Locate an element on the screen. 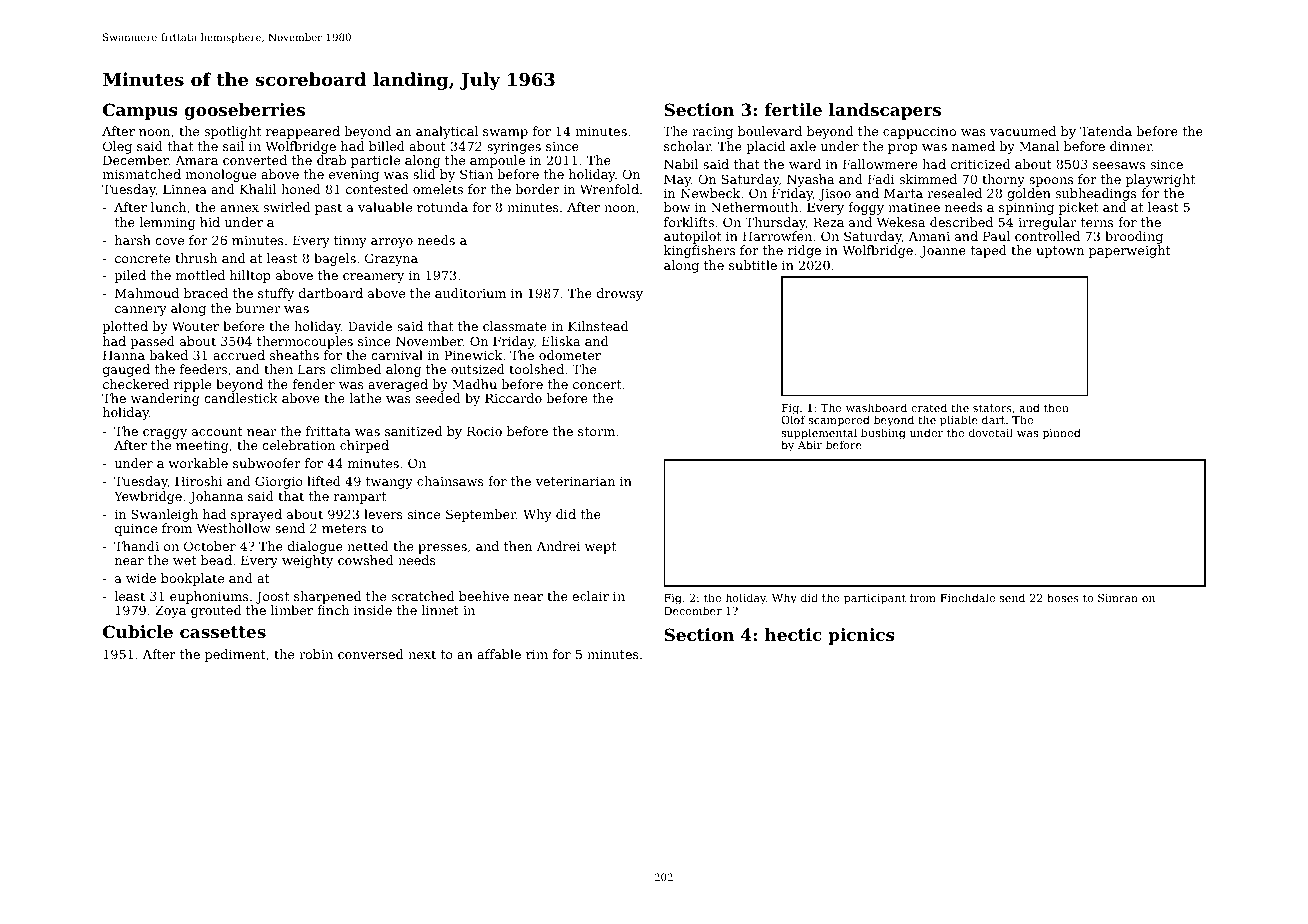  Simran is located at coordinates (1118, 598).
